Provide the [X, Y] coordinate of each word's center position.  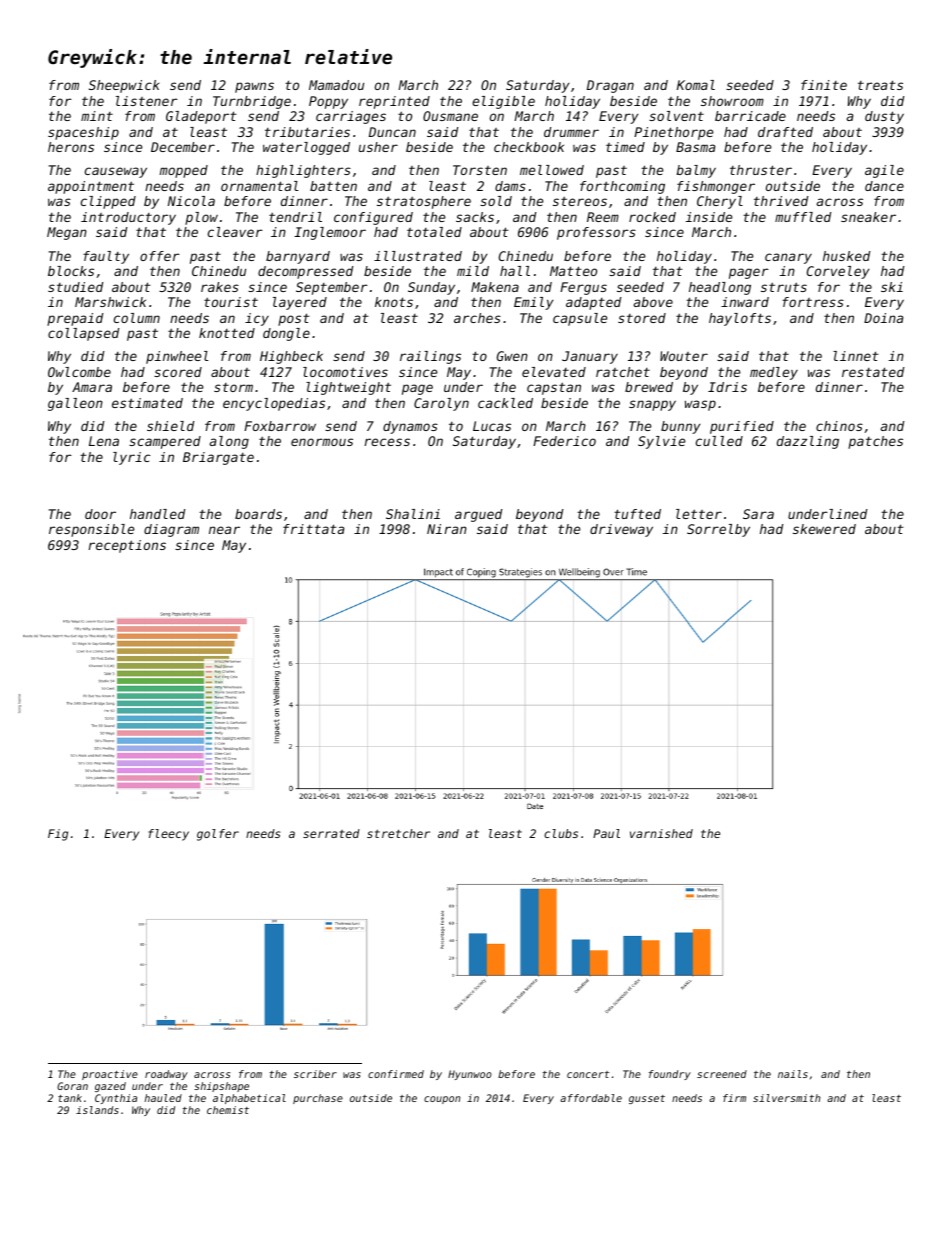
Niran [447, 529]
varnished [661, 833]
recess [387, 442]
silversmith [786, 1098]
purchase [318, 1099]
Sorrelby [718, 530]
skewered [824, 529]
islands [97, 1110]
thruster [761, 170]
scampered [165, 442]
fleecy [168, 835]
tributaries [307, 132]
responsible [91, 530]
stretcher [398, 833]
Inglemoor [330, 233]
